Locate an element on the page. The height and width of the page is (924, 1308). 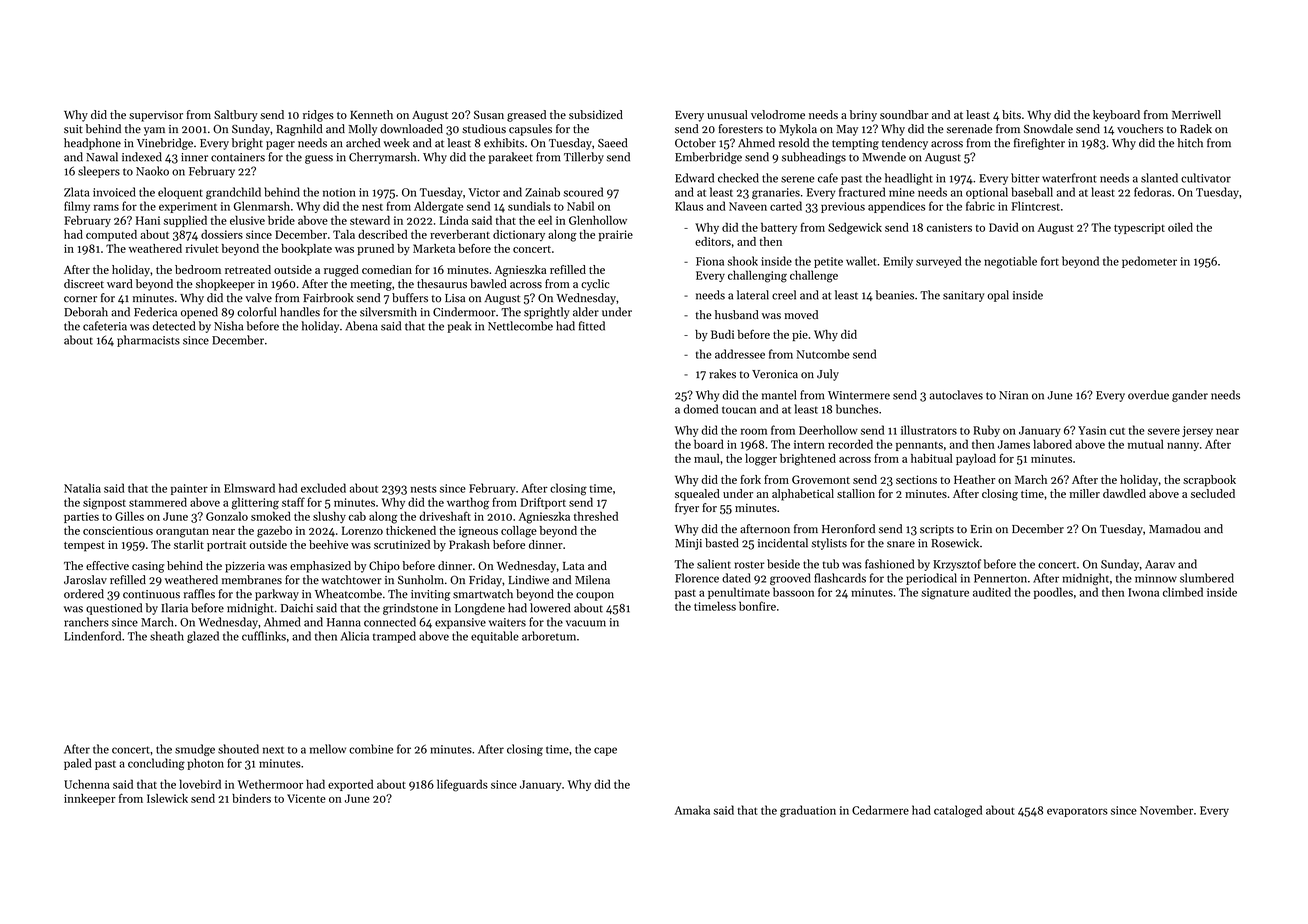
Nawal is located at coordinates (102, 157).
